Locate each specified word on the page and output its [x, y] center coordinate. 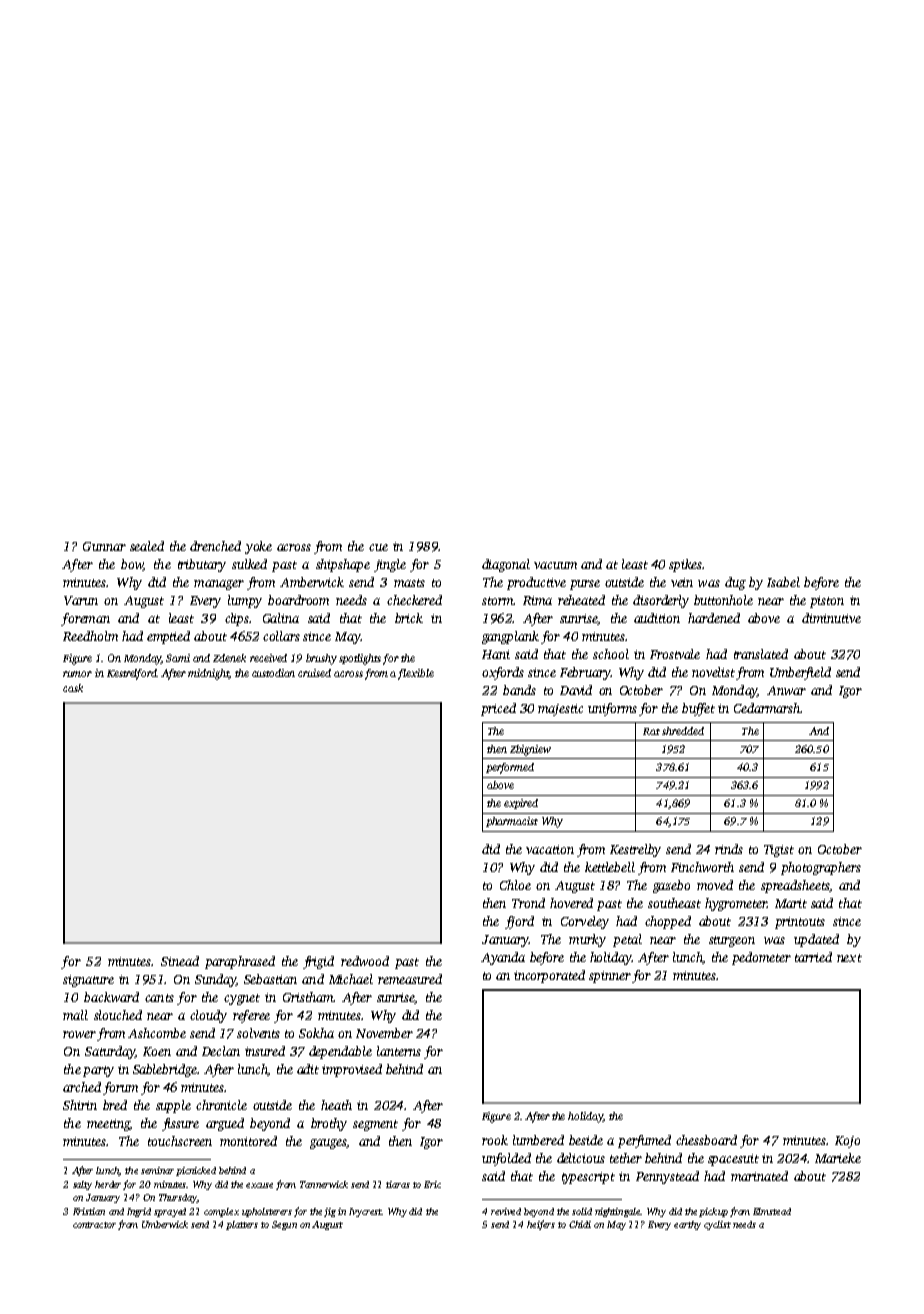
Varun [81, 600]
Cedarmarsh [767, 708]
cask [73, 688]
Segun [284, 1225]
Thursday [178, 1198]
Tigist [779, 851]
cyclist [717, 1225]
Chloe [515, 885]
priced [498, 709]
